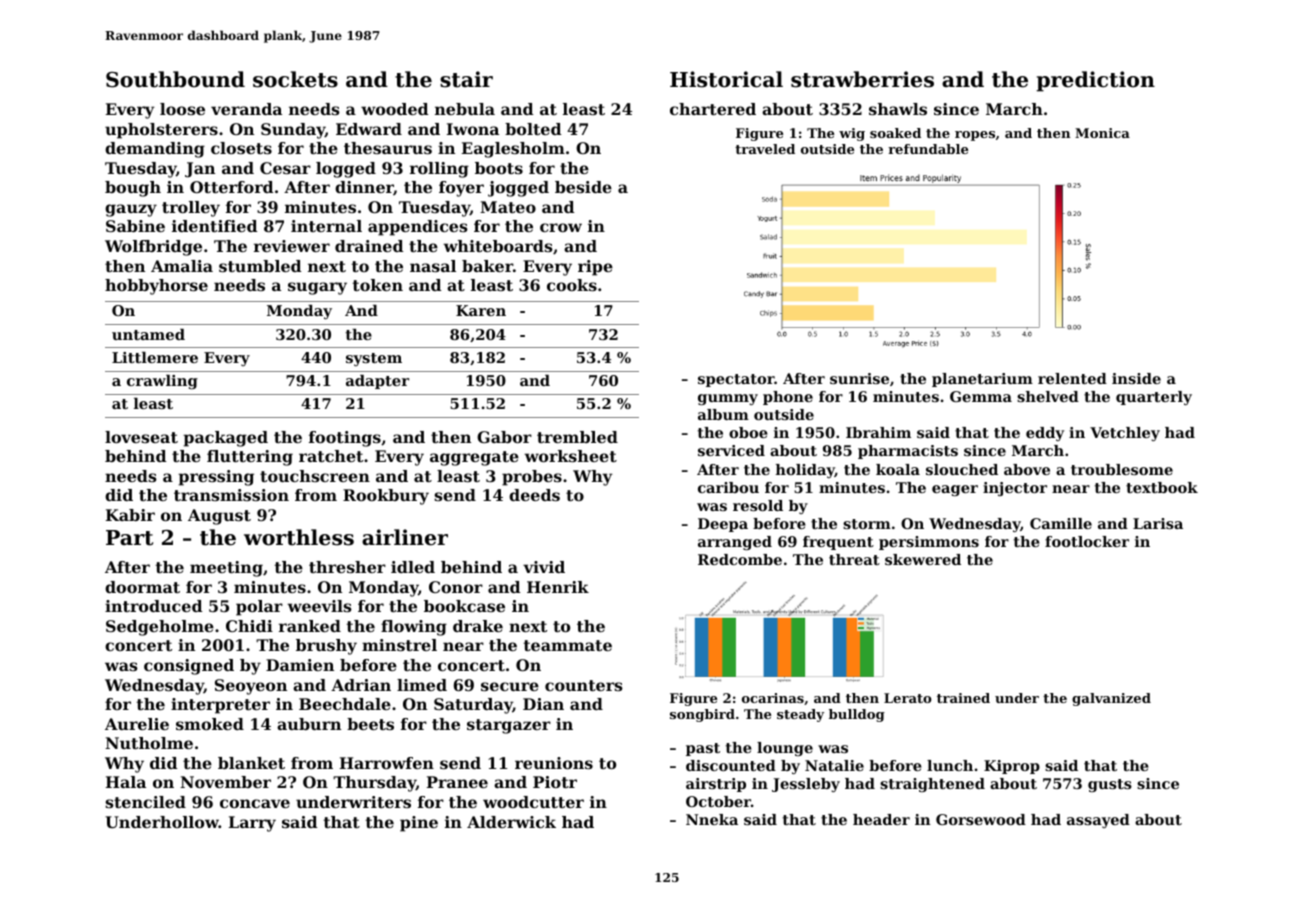 The height and width of the image is (924, 1308). What do you see at coordinates (374, 359) in the image?
I see `system` at bounding box center [374, 359].
